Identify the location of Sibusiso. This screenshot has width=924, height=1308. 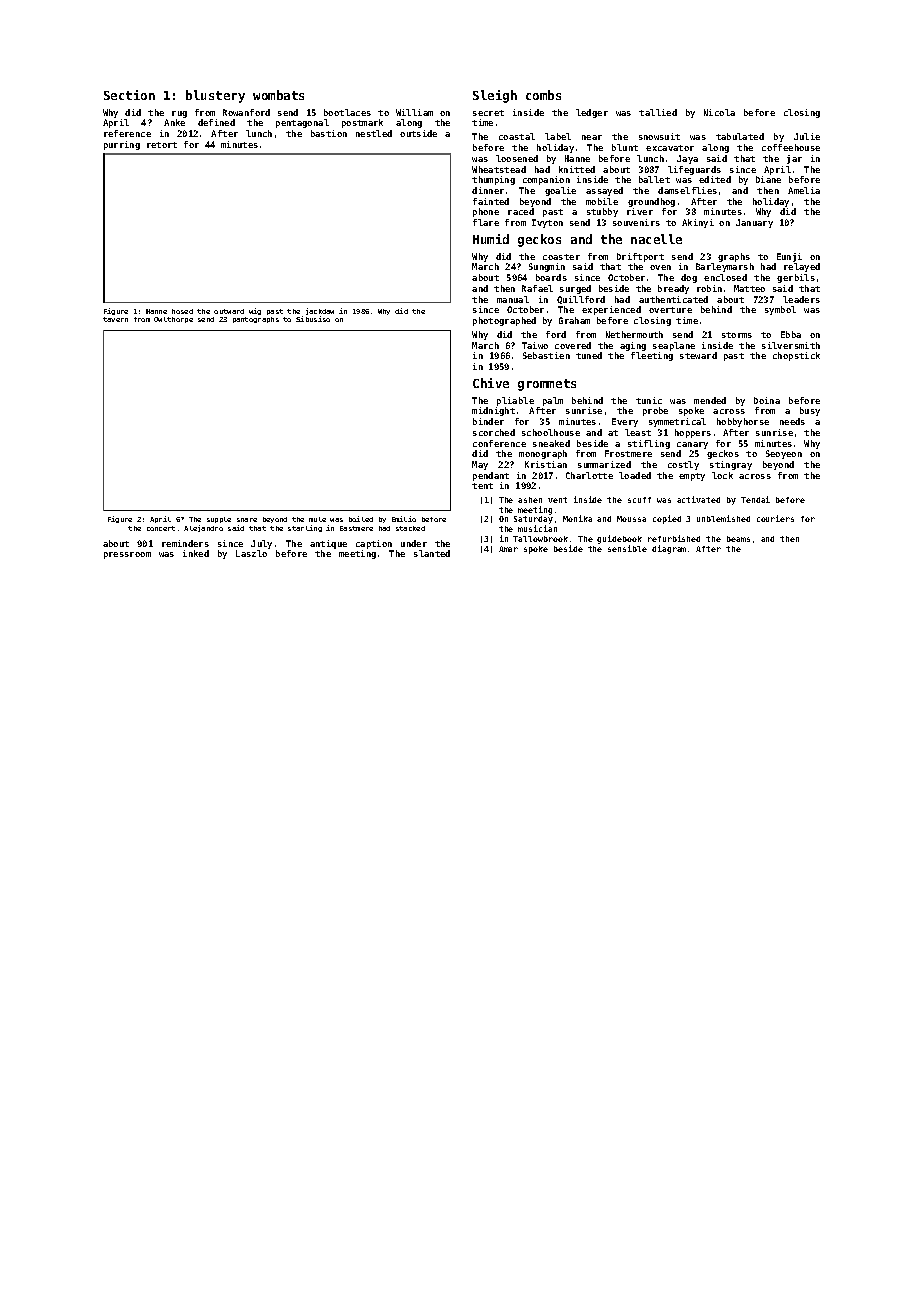
(313, 319).
